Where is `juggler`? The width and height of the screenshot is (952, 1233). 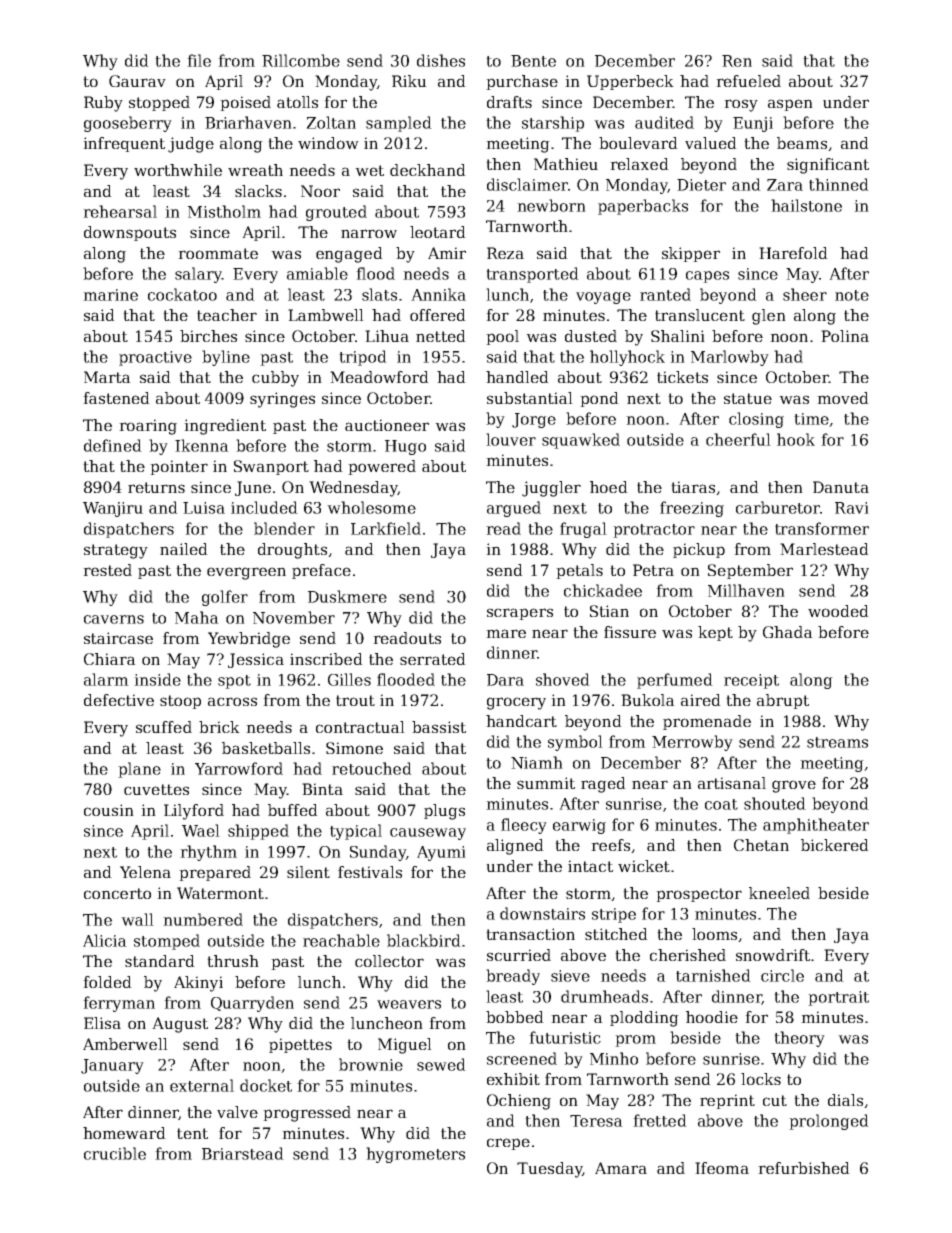
juggler is located at coordinates (551, 489).
